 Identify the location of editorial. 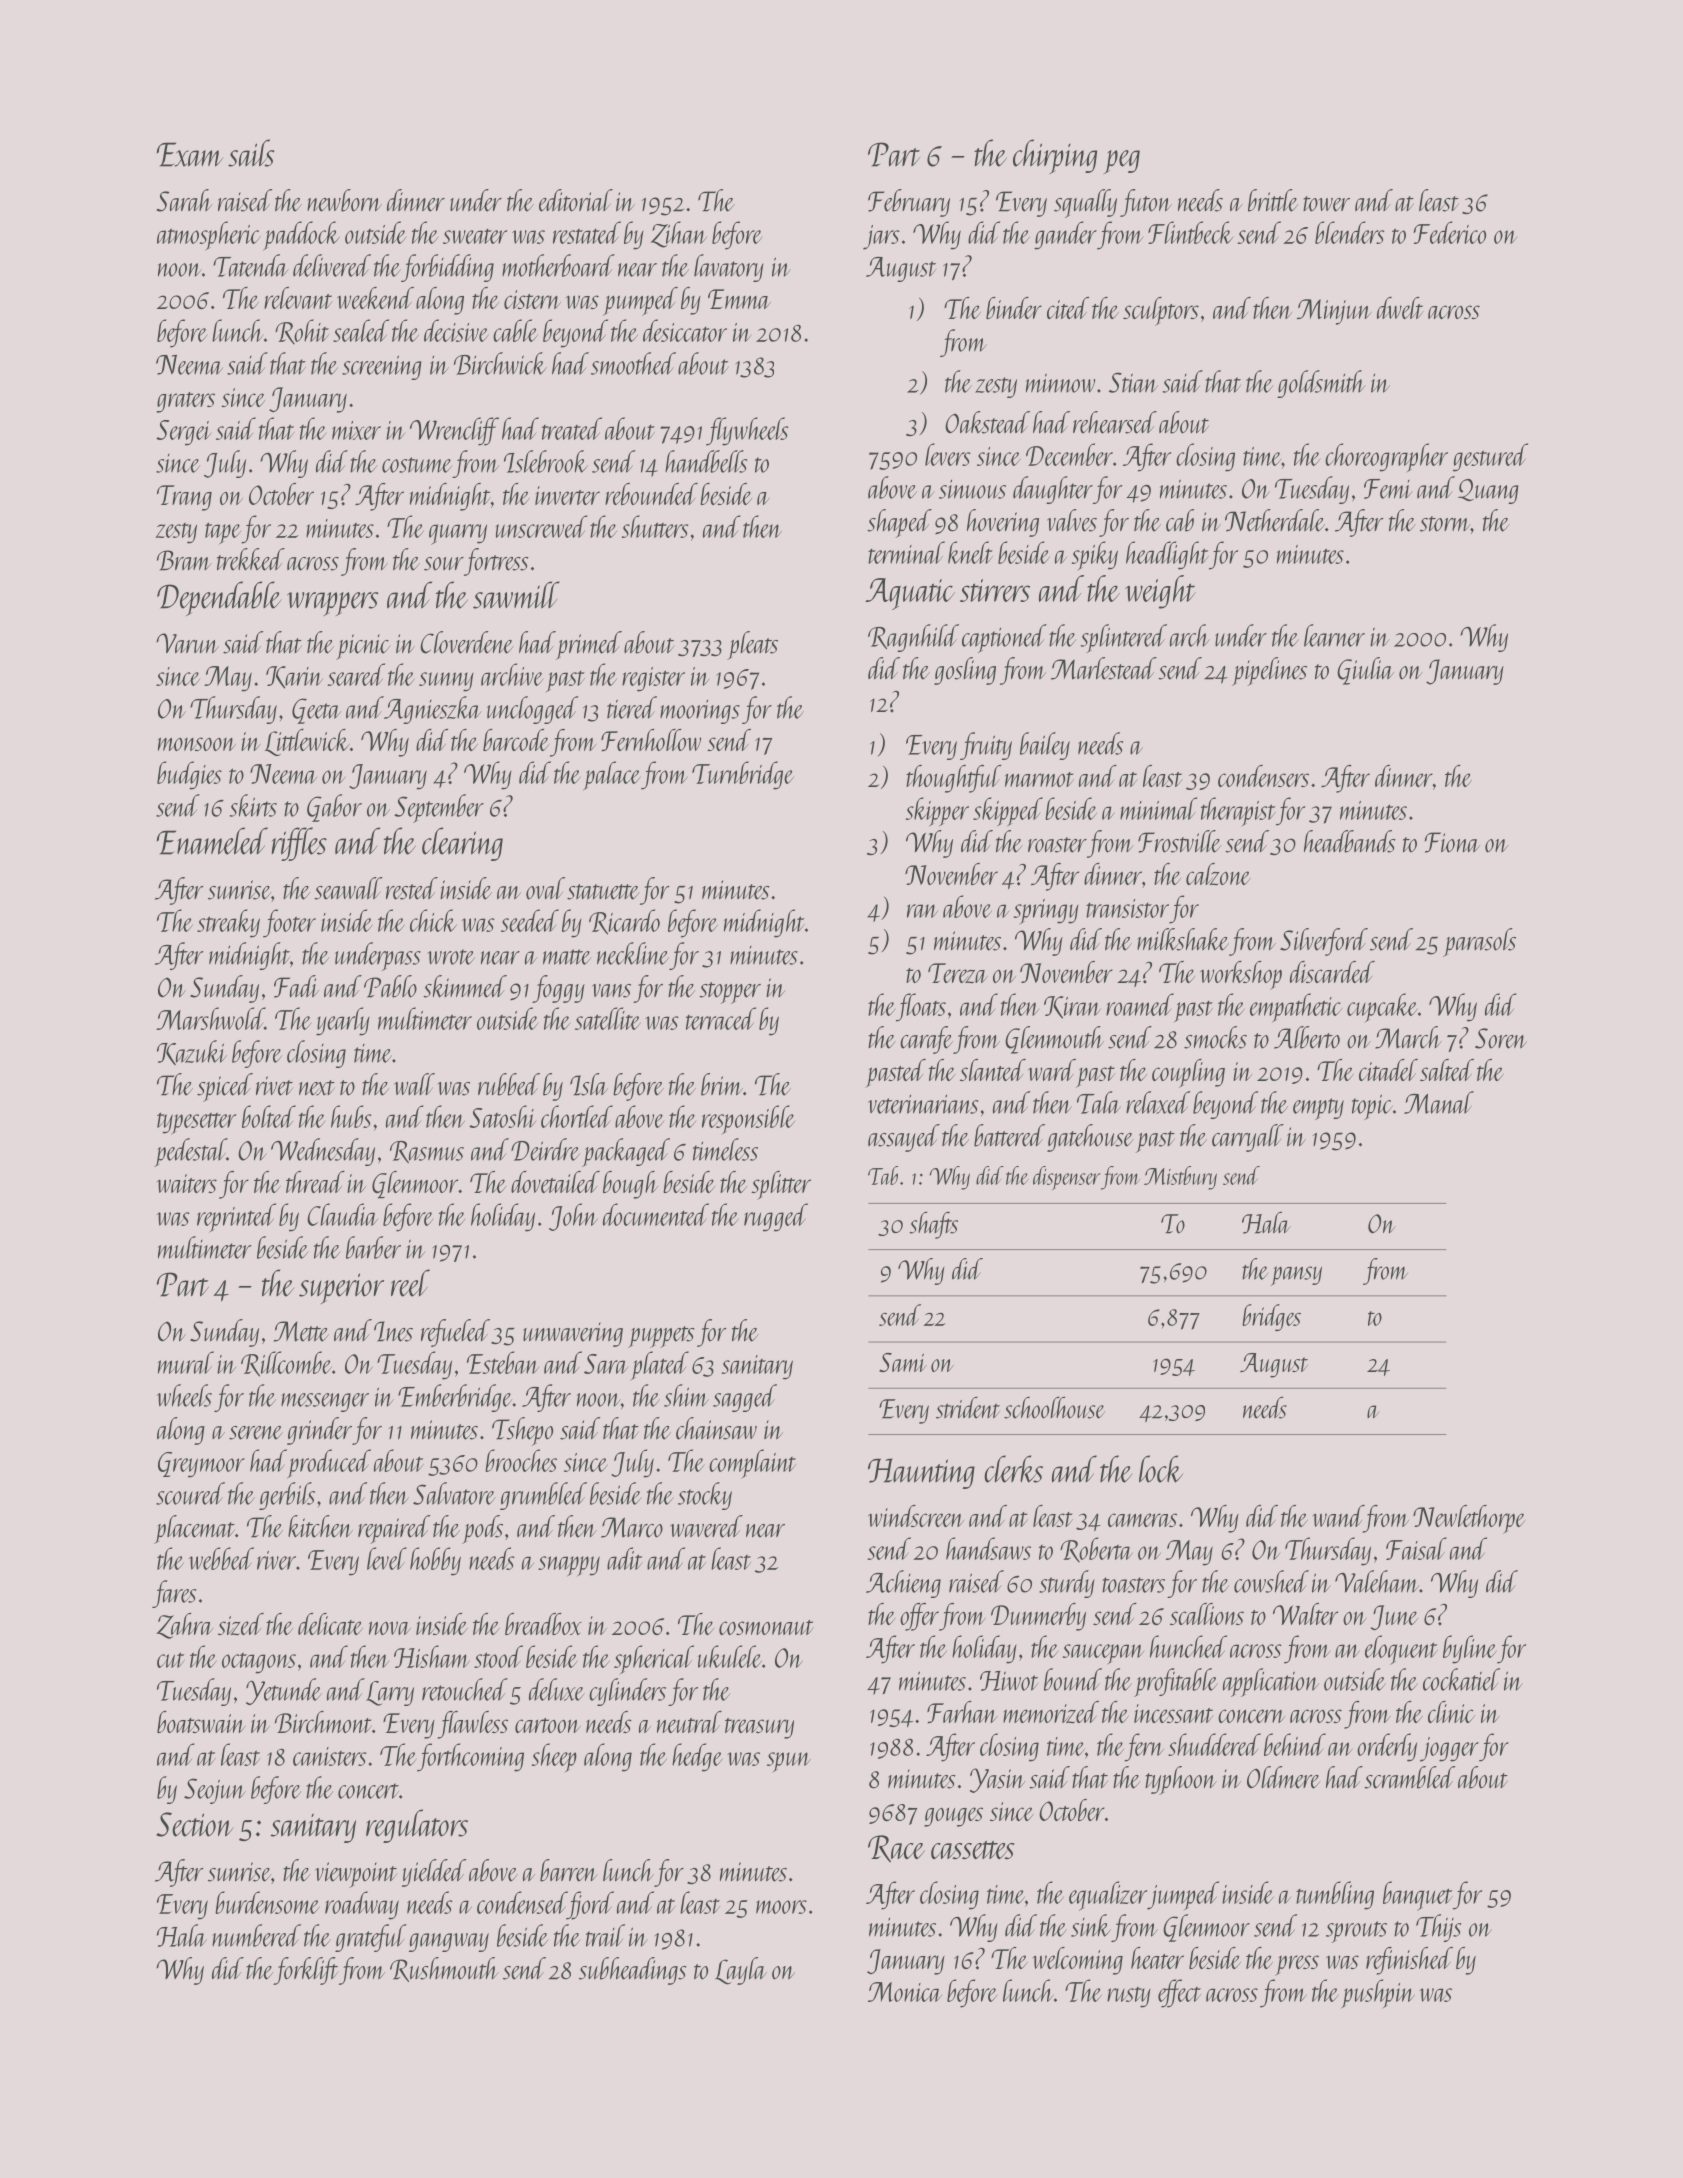
(576, 200).
